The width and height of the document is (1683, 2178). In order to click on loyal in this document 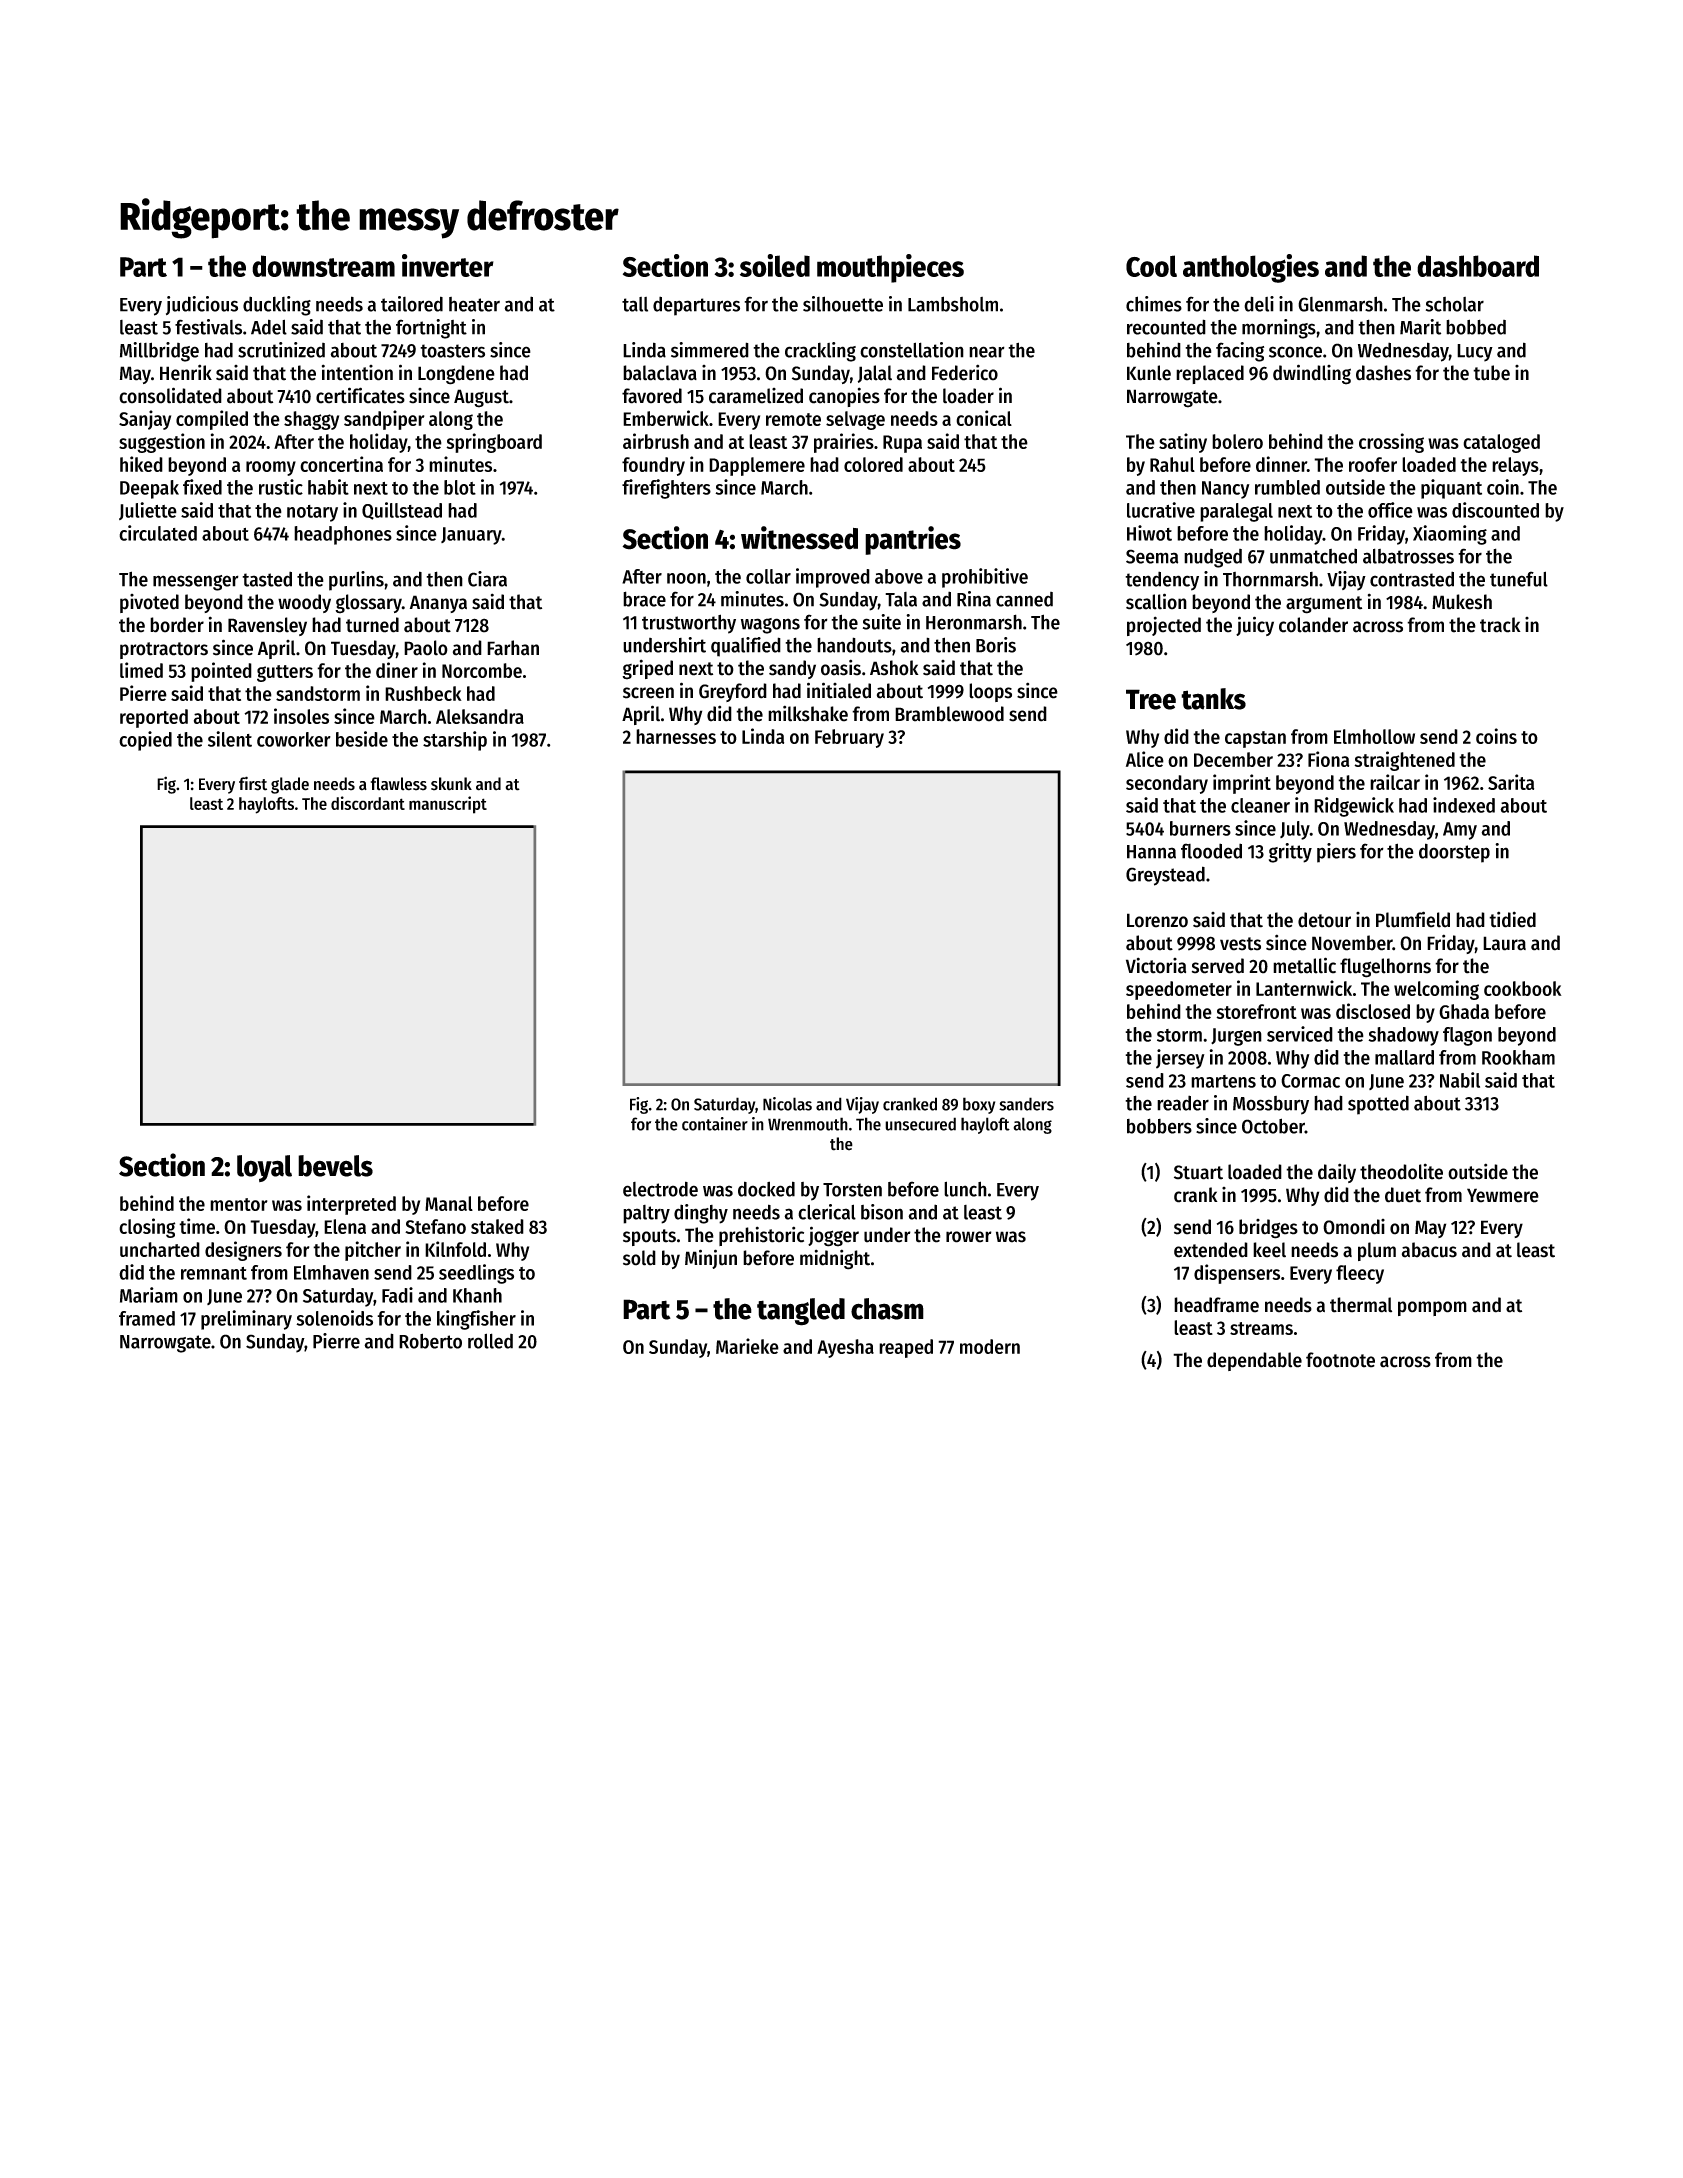, I will do `click(264, 1168)`.
